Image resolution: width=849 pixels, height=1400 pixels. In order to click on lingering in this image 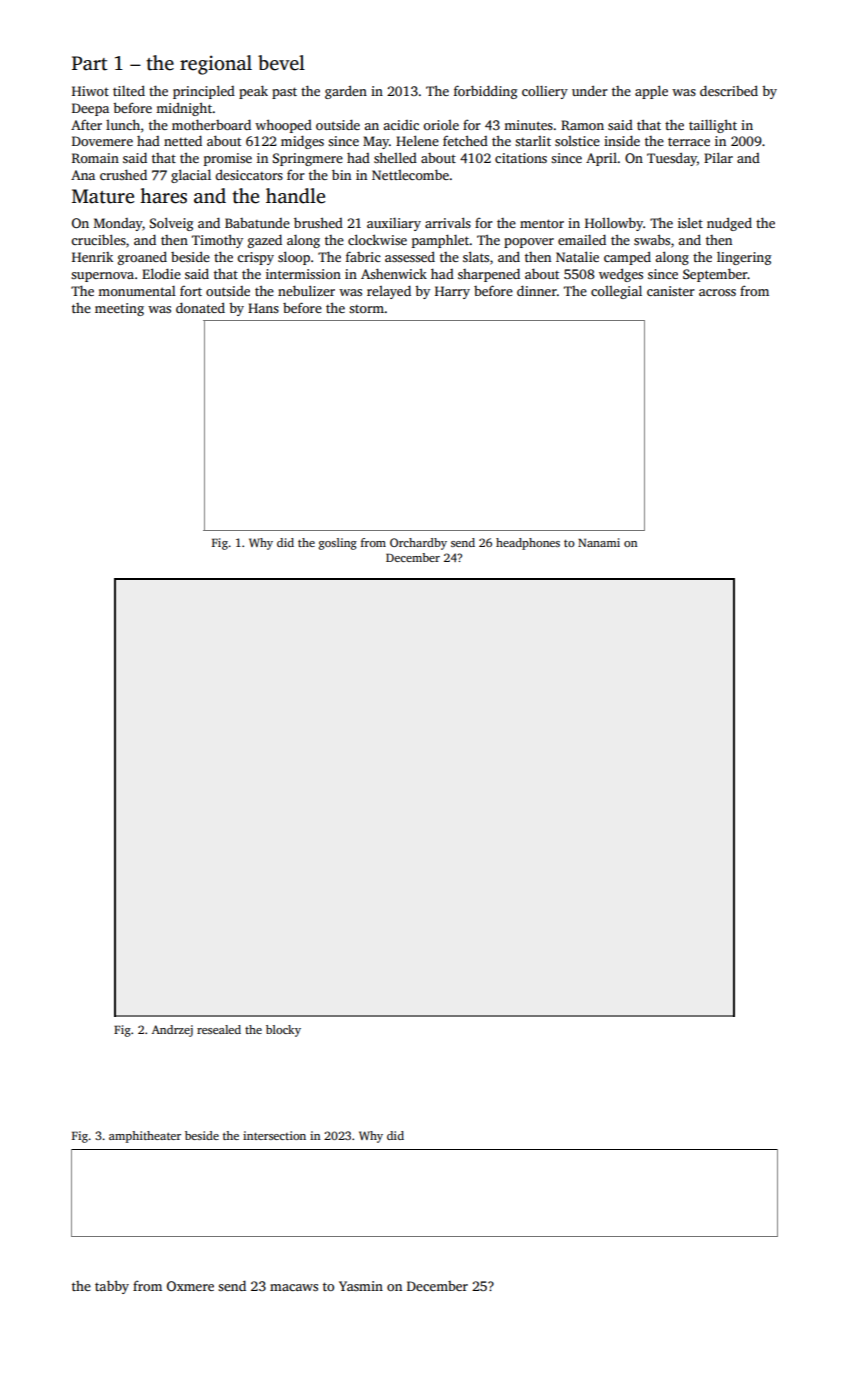, I will do `click(744, 258)`.
